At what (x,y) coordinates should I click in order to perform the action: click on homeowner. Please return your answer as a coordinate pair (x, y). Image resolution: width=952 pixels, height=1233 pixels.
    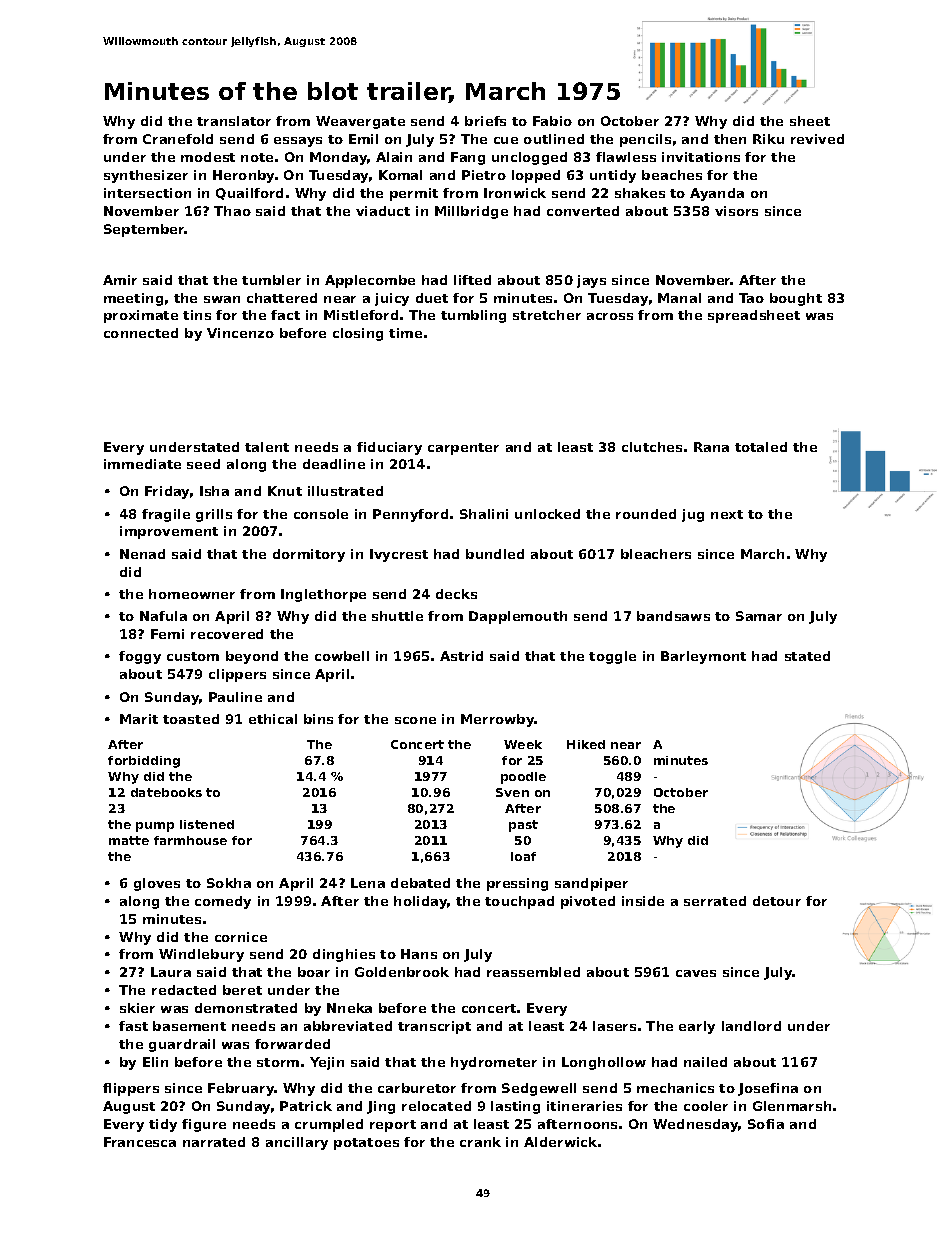
    Looking at the image, I should click on (192, 594).
